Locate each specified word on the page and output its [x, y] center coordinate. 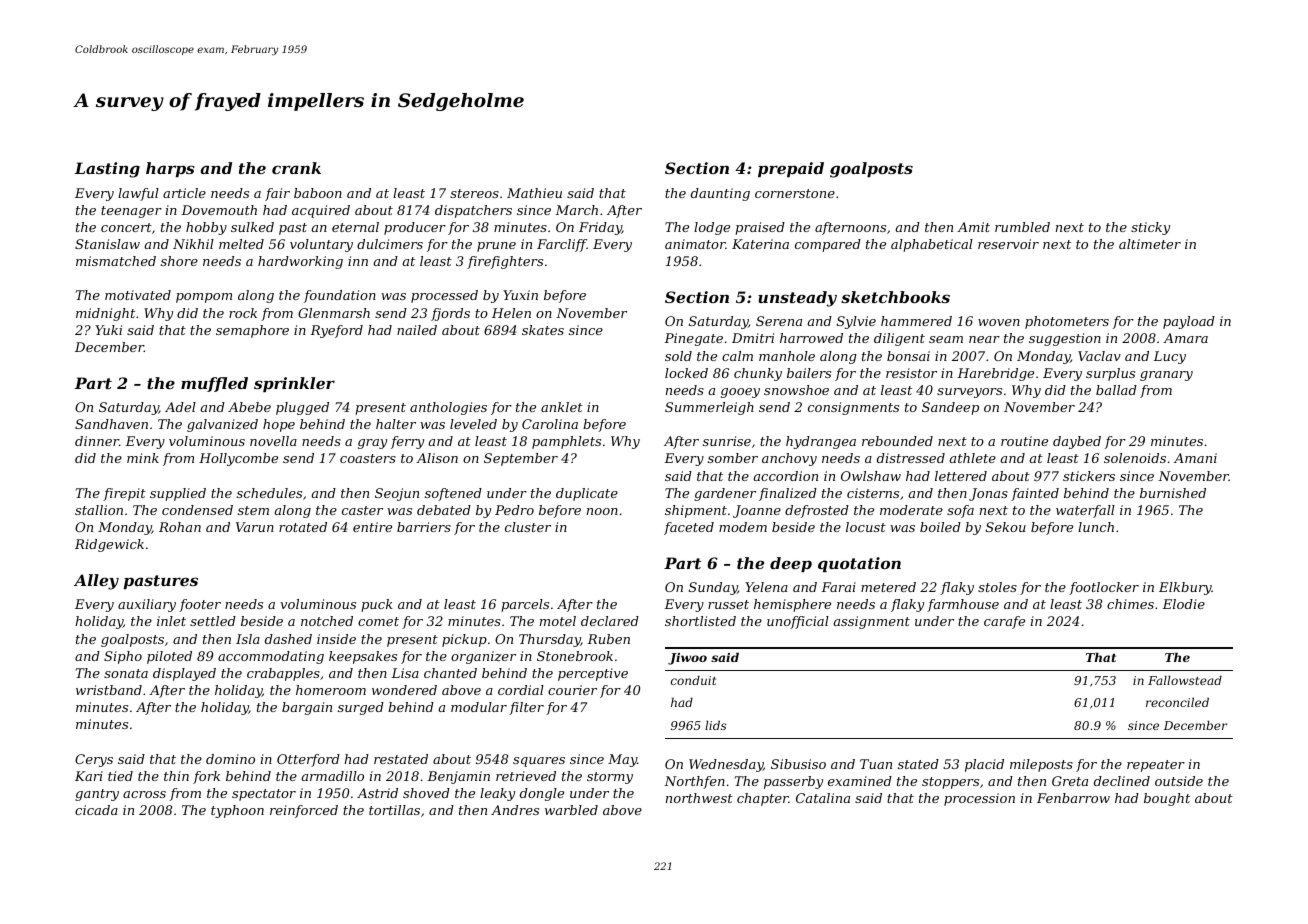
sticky [1150, 228]
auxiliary [147, 605]
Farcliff [562, 245]
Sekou [1006, 527]
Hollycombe [238, 459]
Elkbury [1185, 588]
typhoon [237, 811]
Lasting [107, 170]
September [521, 459]
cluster [528, 527]
